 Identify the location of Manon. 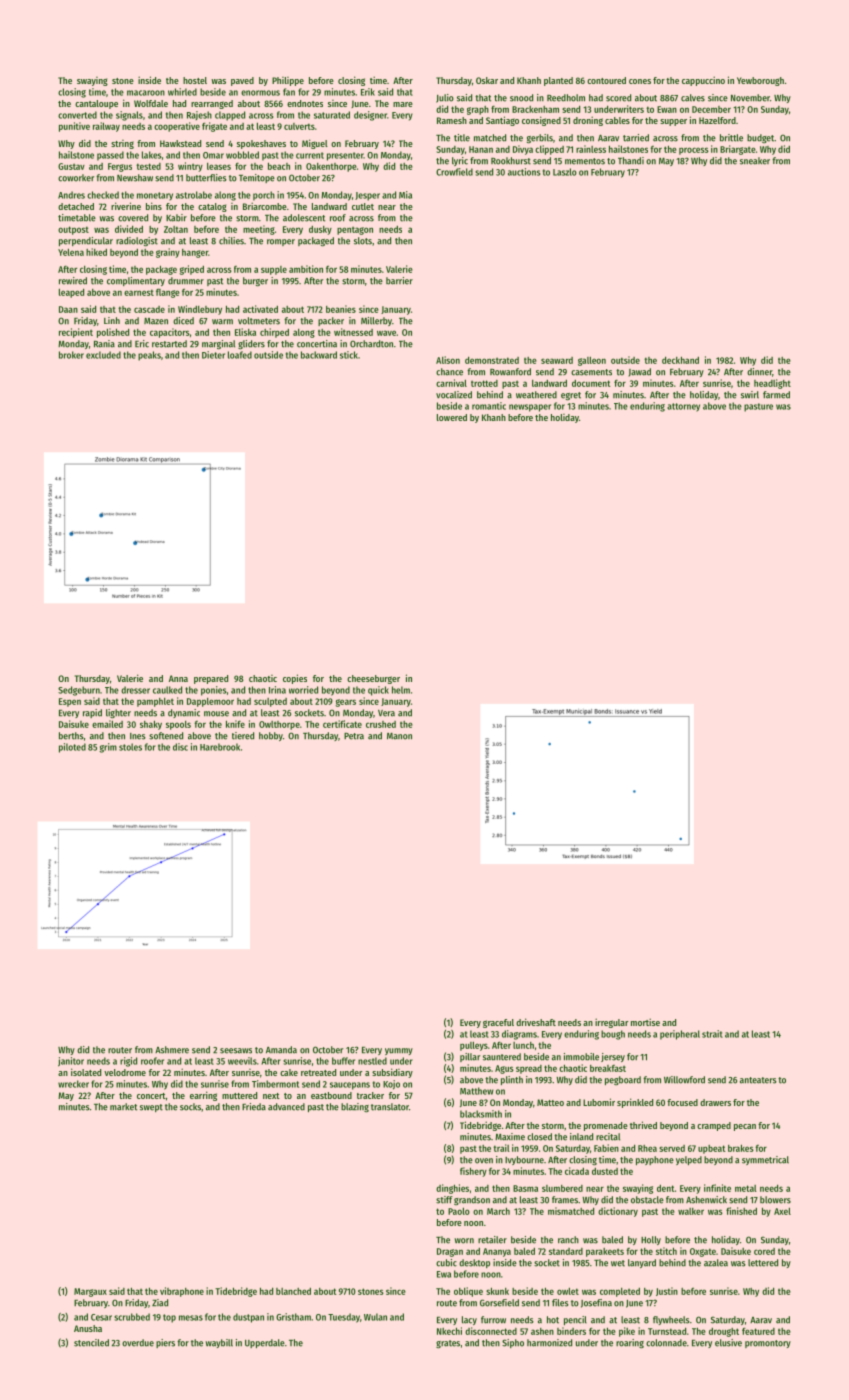
(399, 736).
